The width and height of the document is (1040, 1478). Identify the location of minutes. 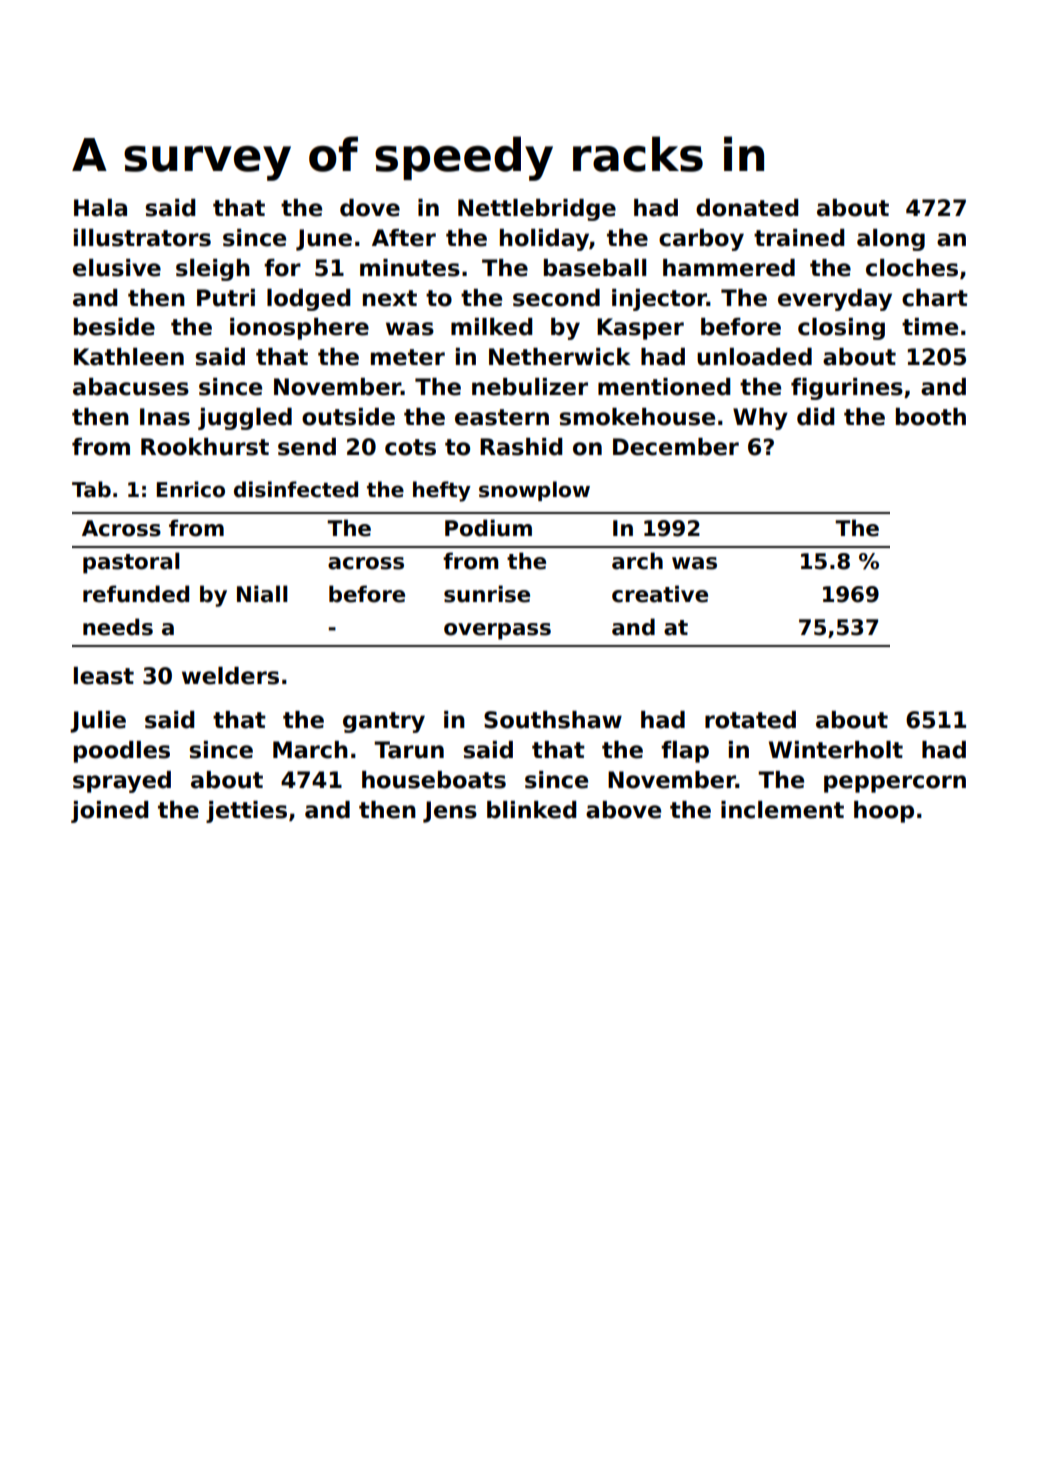
(410, 268).
